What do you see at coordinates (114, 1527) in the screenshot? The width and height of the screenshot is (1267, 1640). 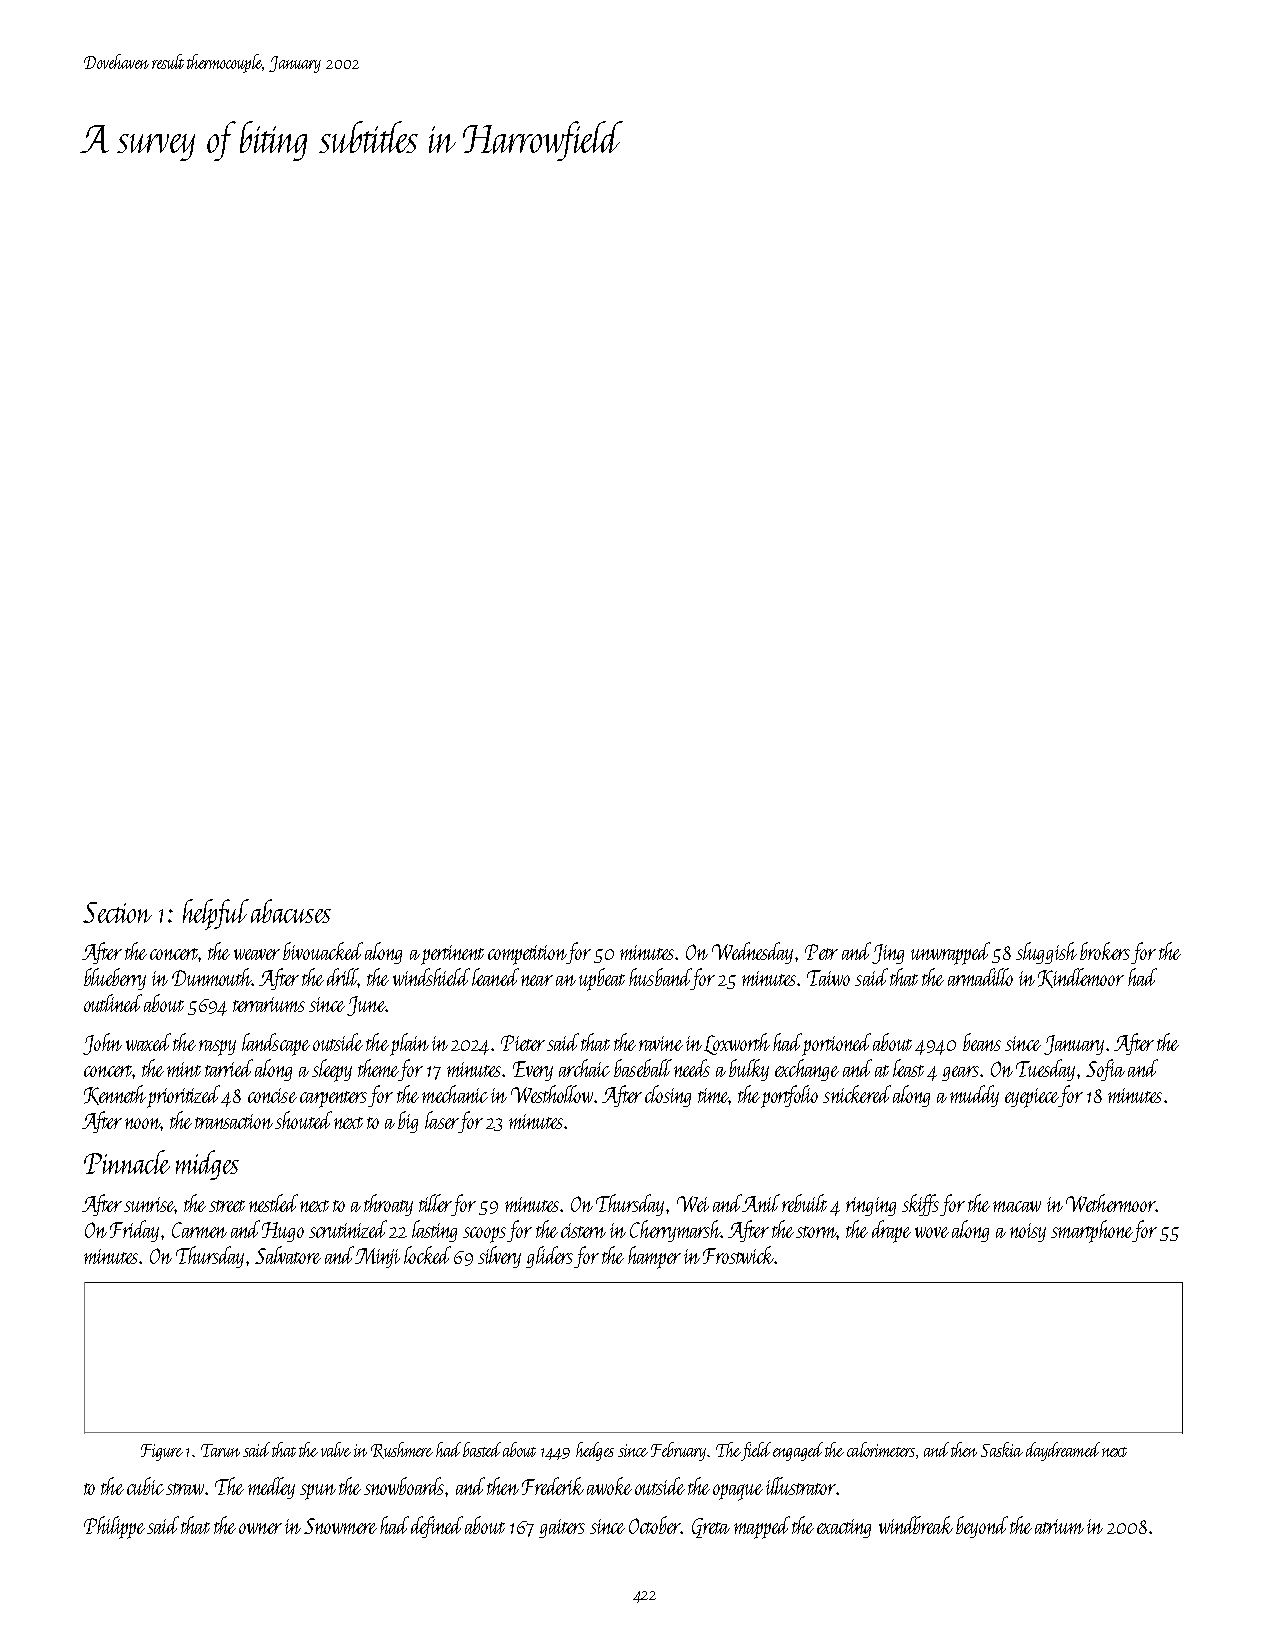 I see `Philippe` at bounding box center [114, 1527].
